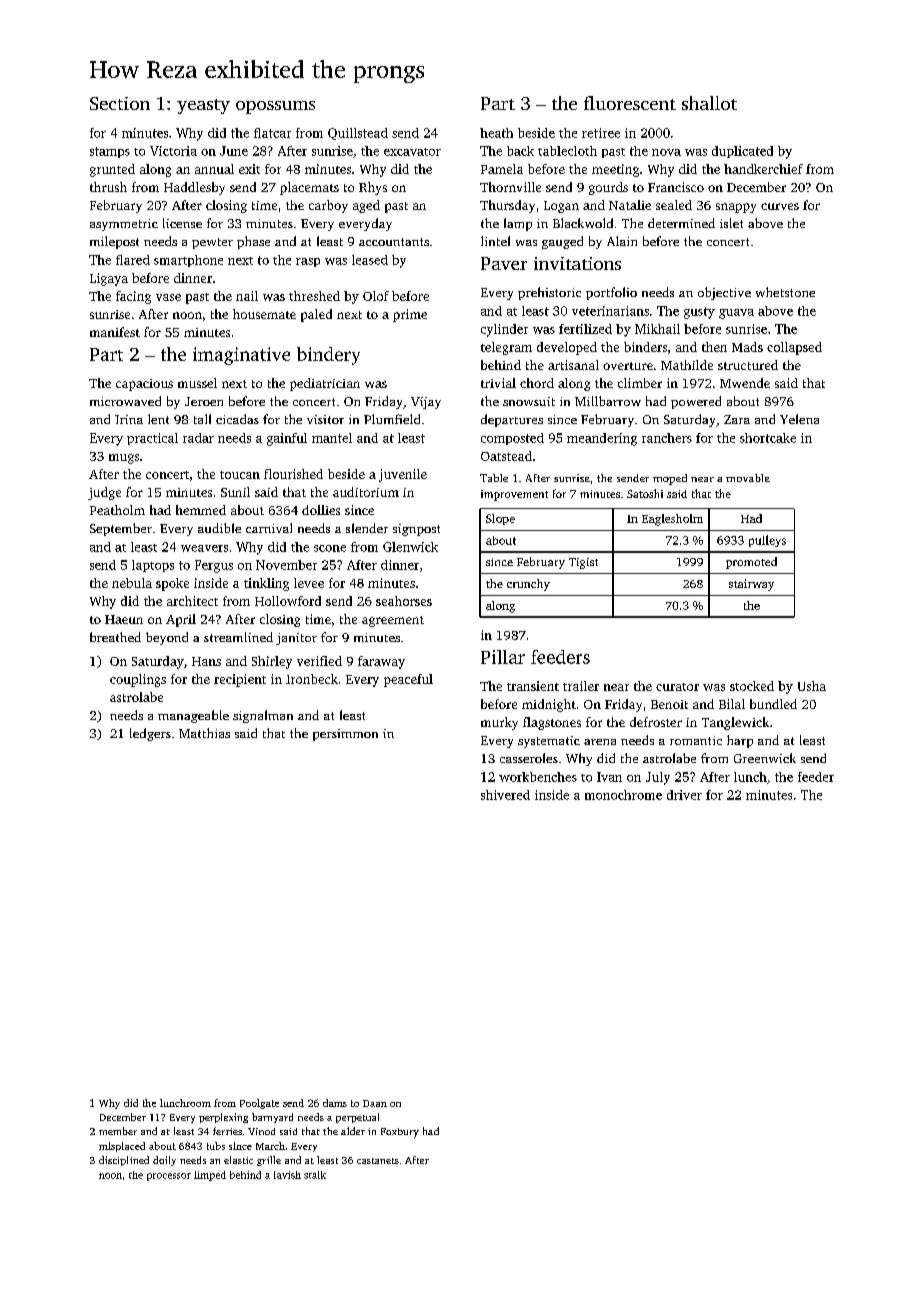 This screenshot has width=924, height=1314. Describe the element at coordinates (378, 1161) in the screenshot. I see `castanets` at that location.
